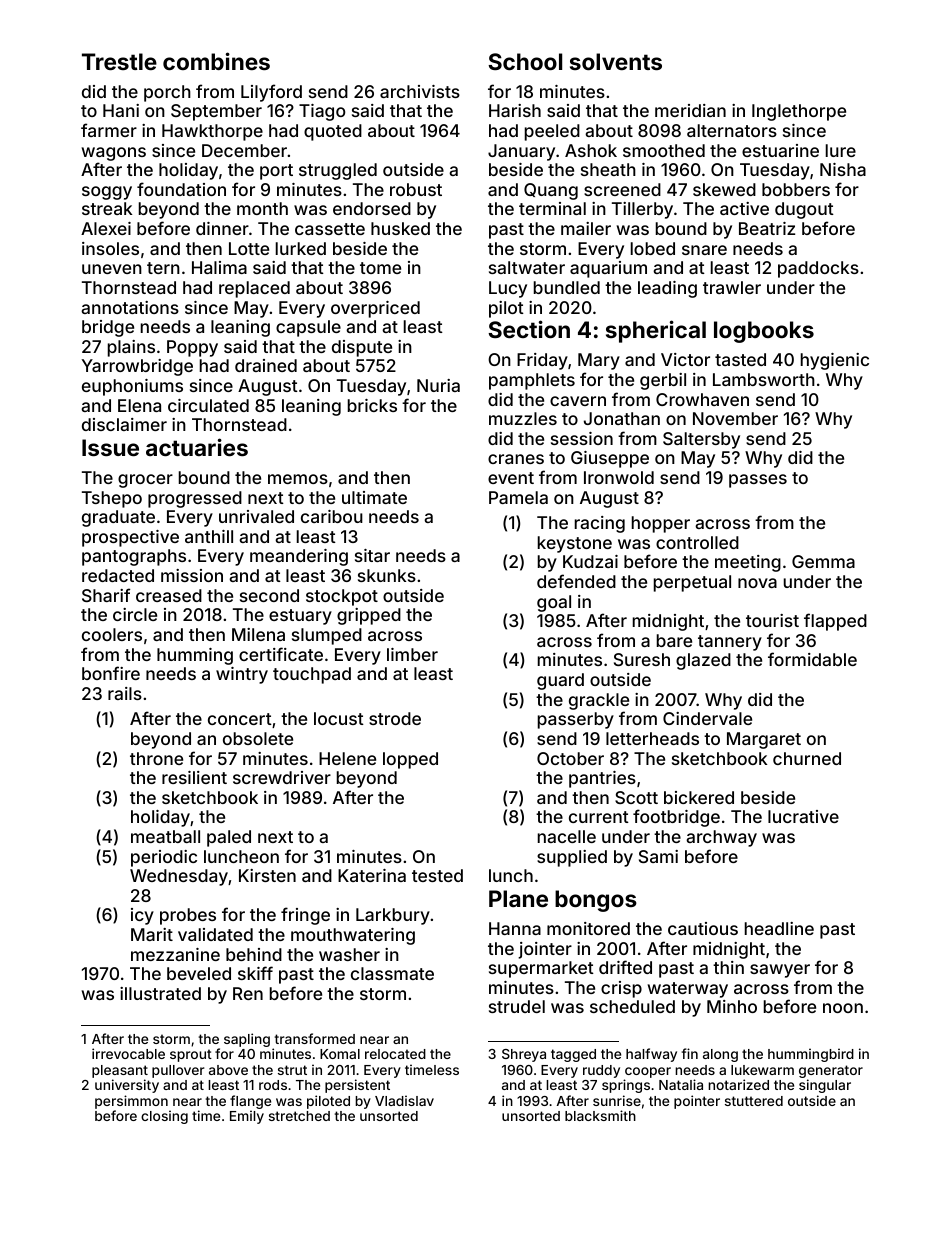 The height and width of the image is (1233, 952). Describe the element at coordinates (271, 93) in the image. I see `Lilyford` at that location.
